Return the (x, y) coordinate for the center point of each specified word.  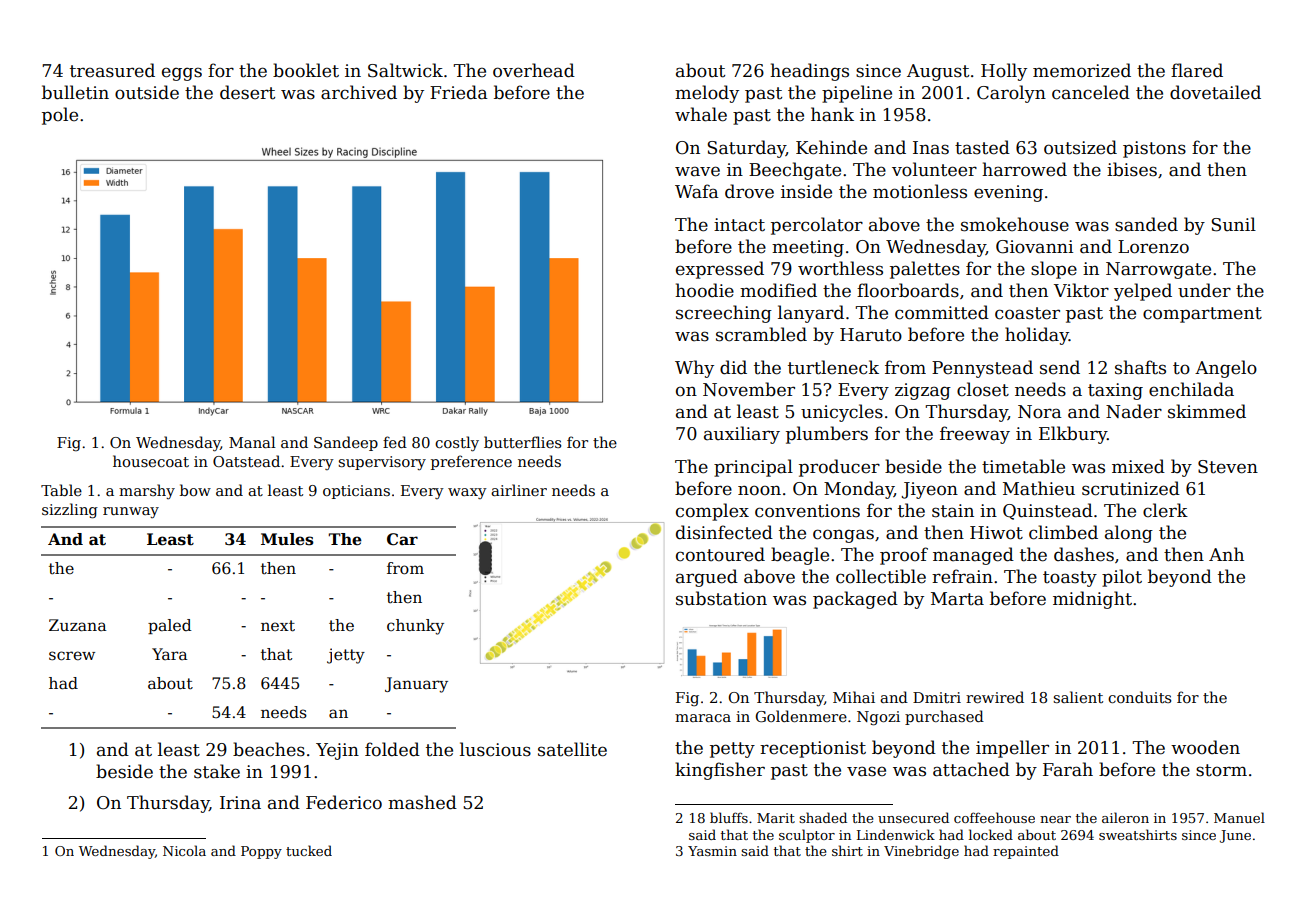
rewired (995, 697)
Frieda (459, 92)
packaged (855, 600)
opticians (356, 492)
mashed (422, 802)
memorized (1082, 70)
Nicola (184, 850)
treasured (112, 70)
